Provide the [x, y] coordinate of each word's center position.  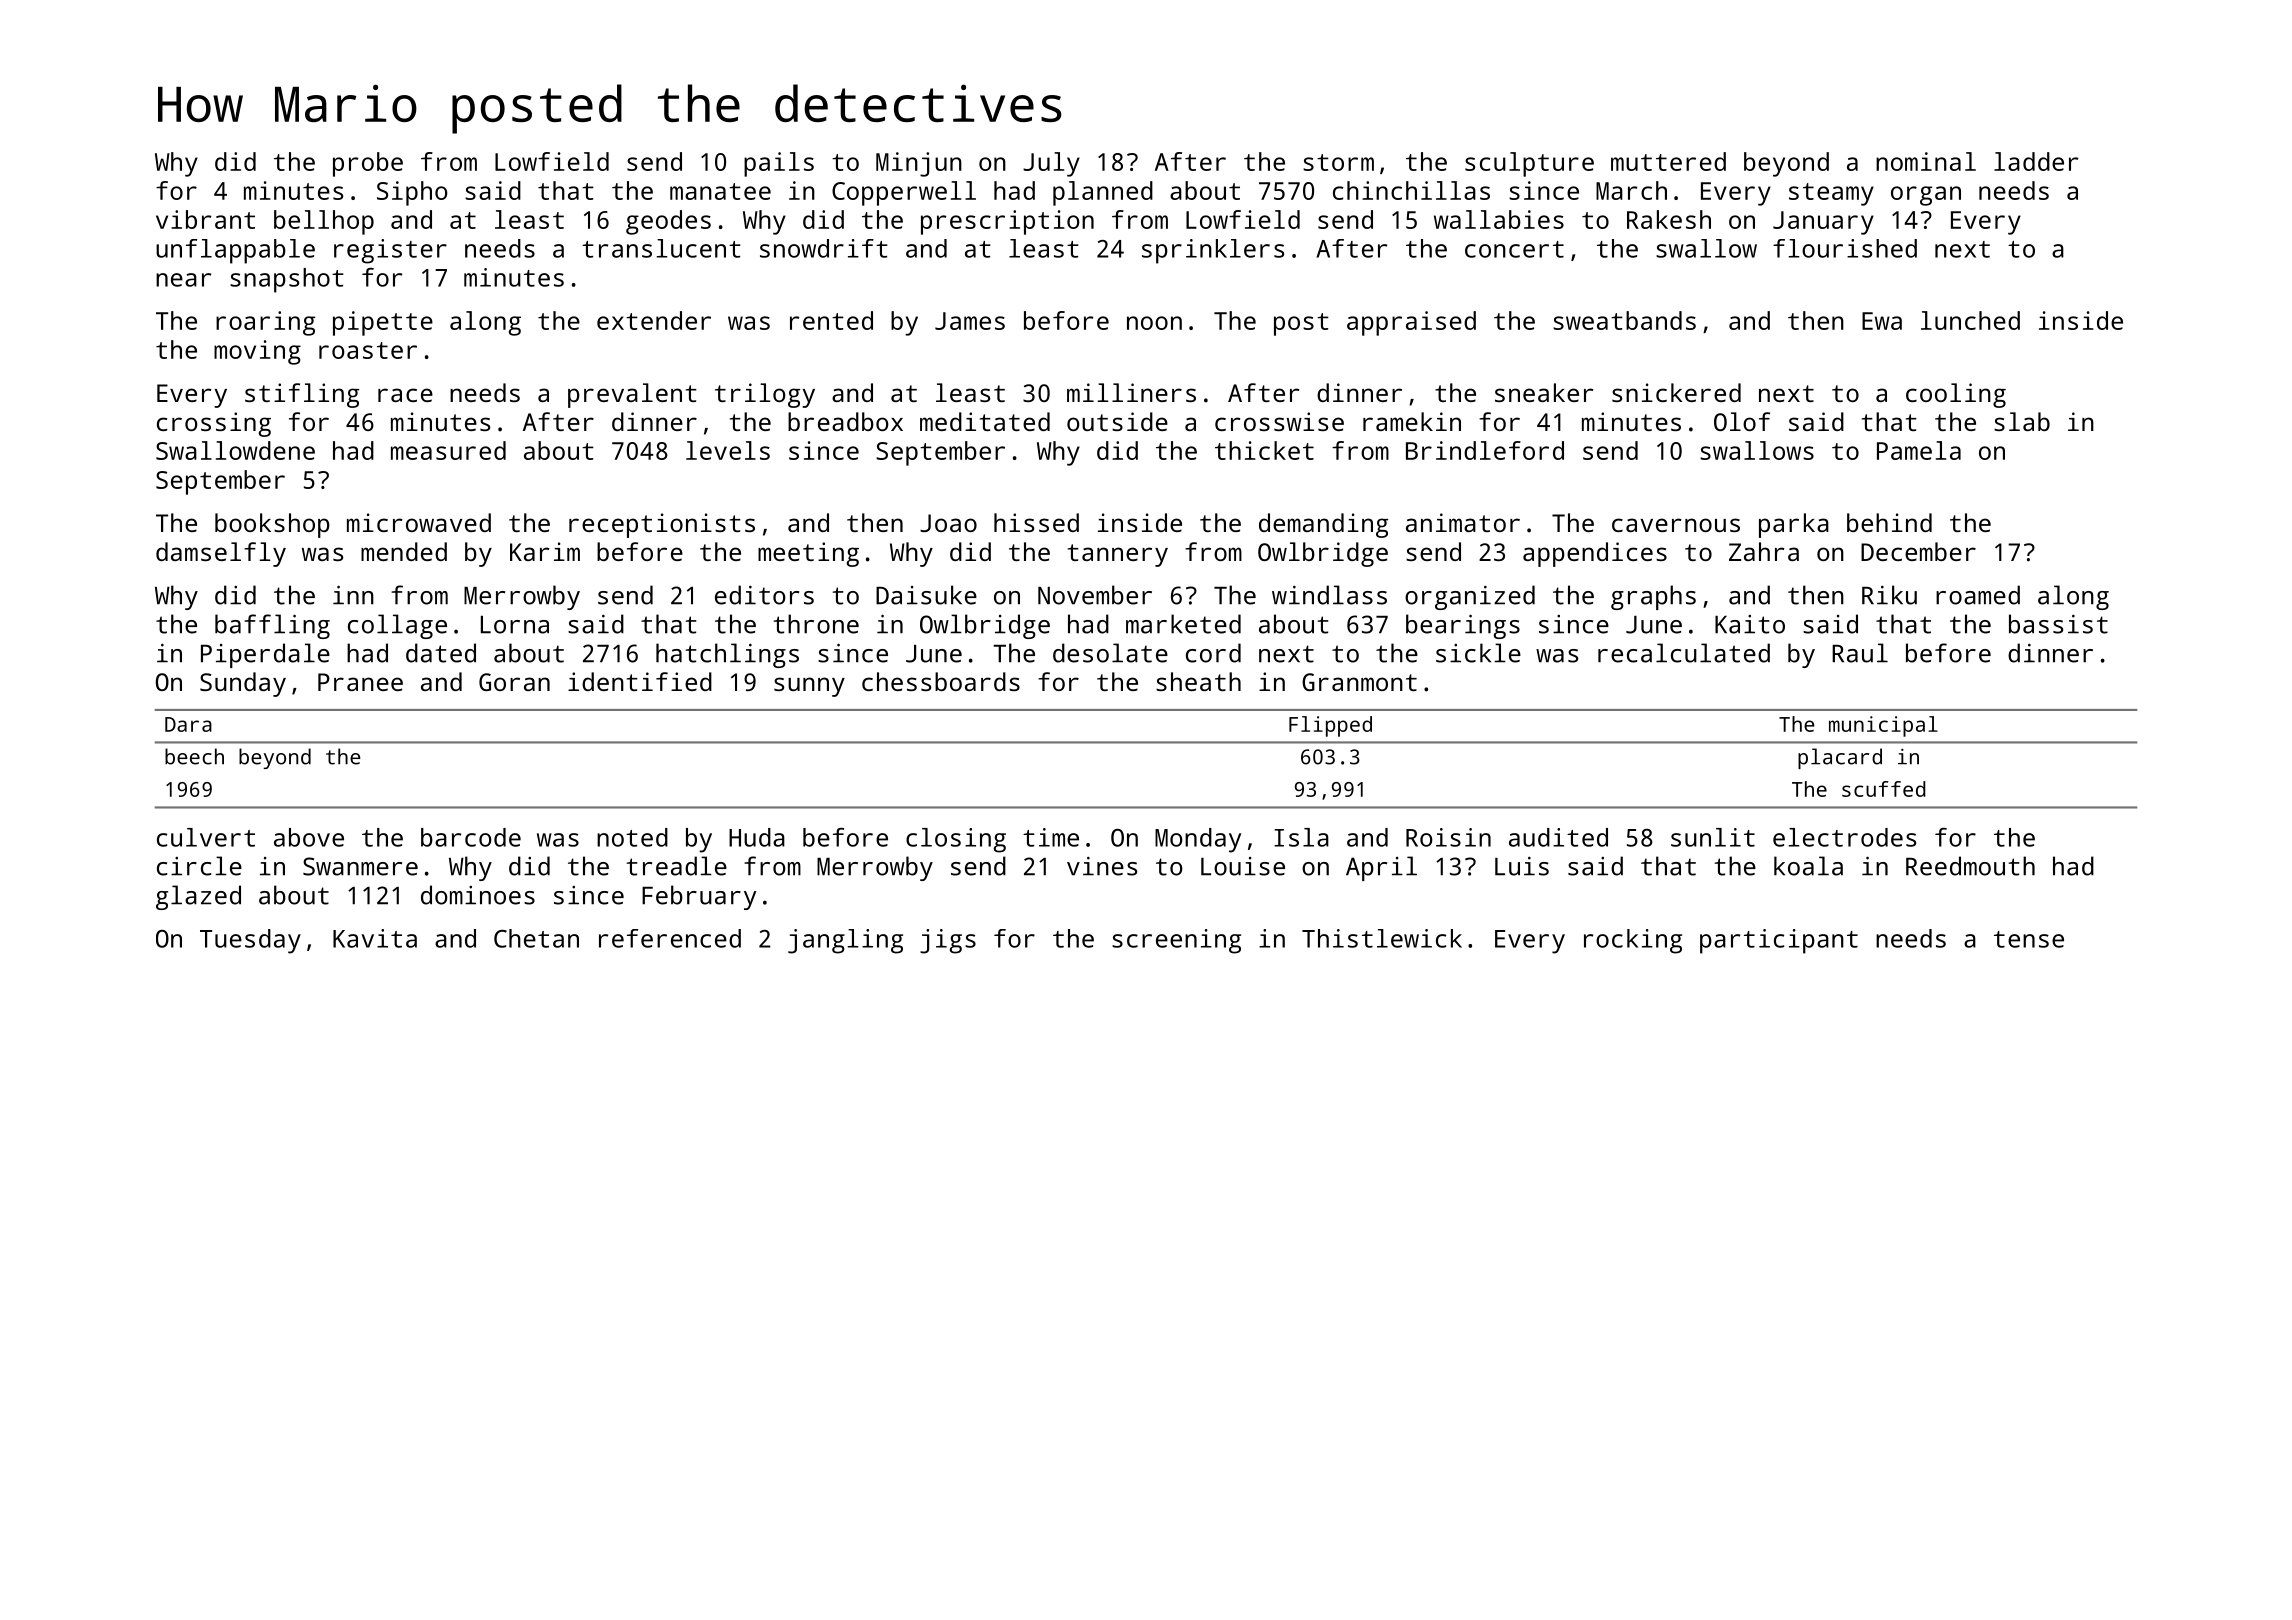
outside [1117, 421]
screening [1176, 941]
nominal [1926, 161]
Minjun [919, 164]
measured [448, 450]
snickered [1676, 392]
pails [779, 164]
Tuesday [250, 941]
